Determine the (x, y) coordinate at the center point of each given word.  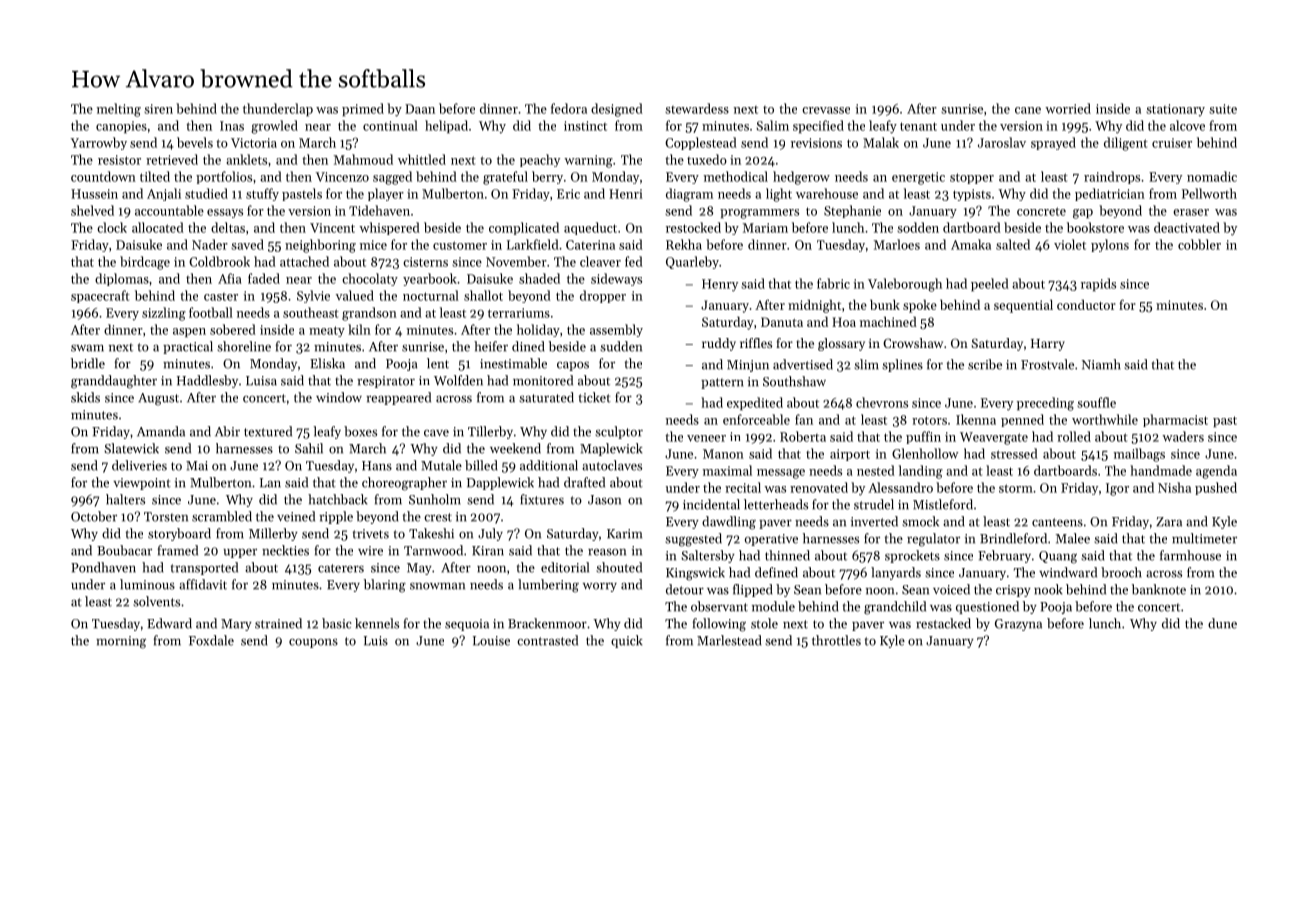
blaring (385, 586)
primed (363, 109)
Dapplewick (500, 483)
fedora (569, 108)
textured (268, 431)
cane (1028, 110)
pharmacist (1175, 420)
